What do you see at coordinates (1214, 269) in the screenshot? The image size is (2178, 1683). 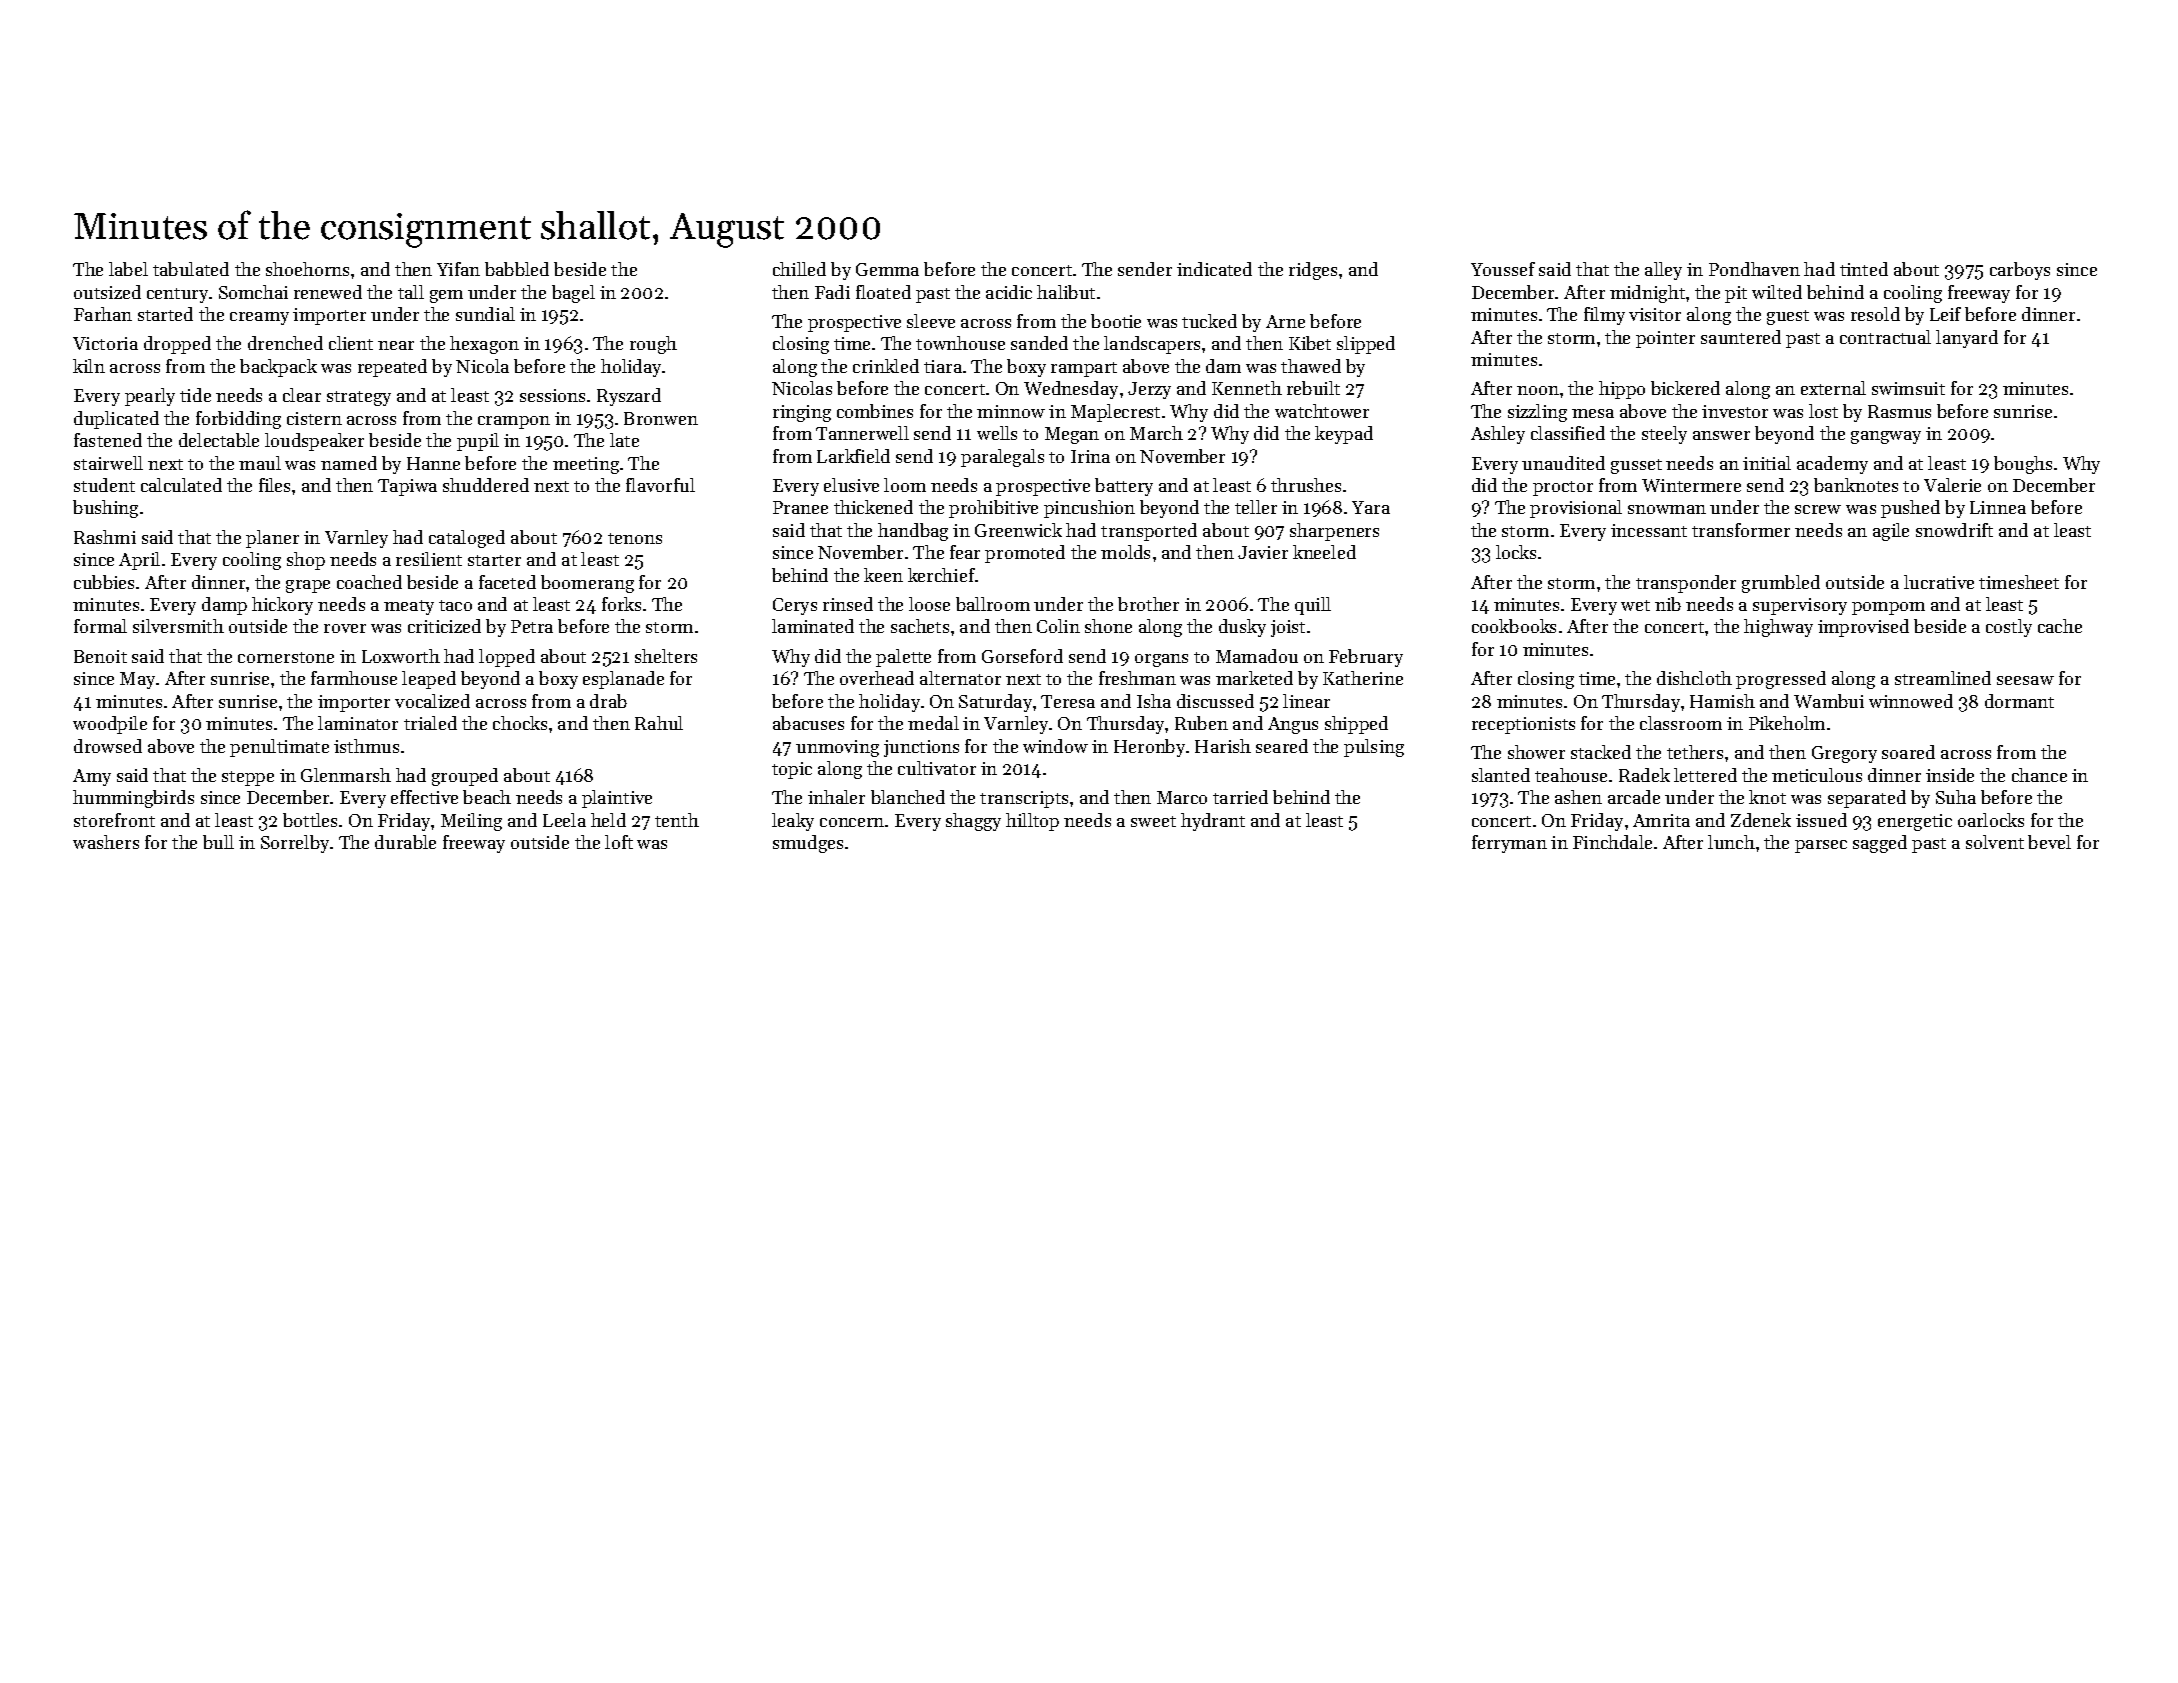 I see `indicated` at bounding box center [1214, 269].
